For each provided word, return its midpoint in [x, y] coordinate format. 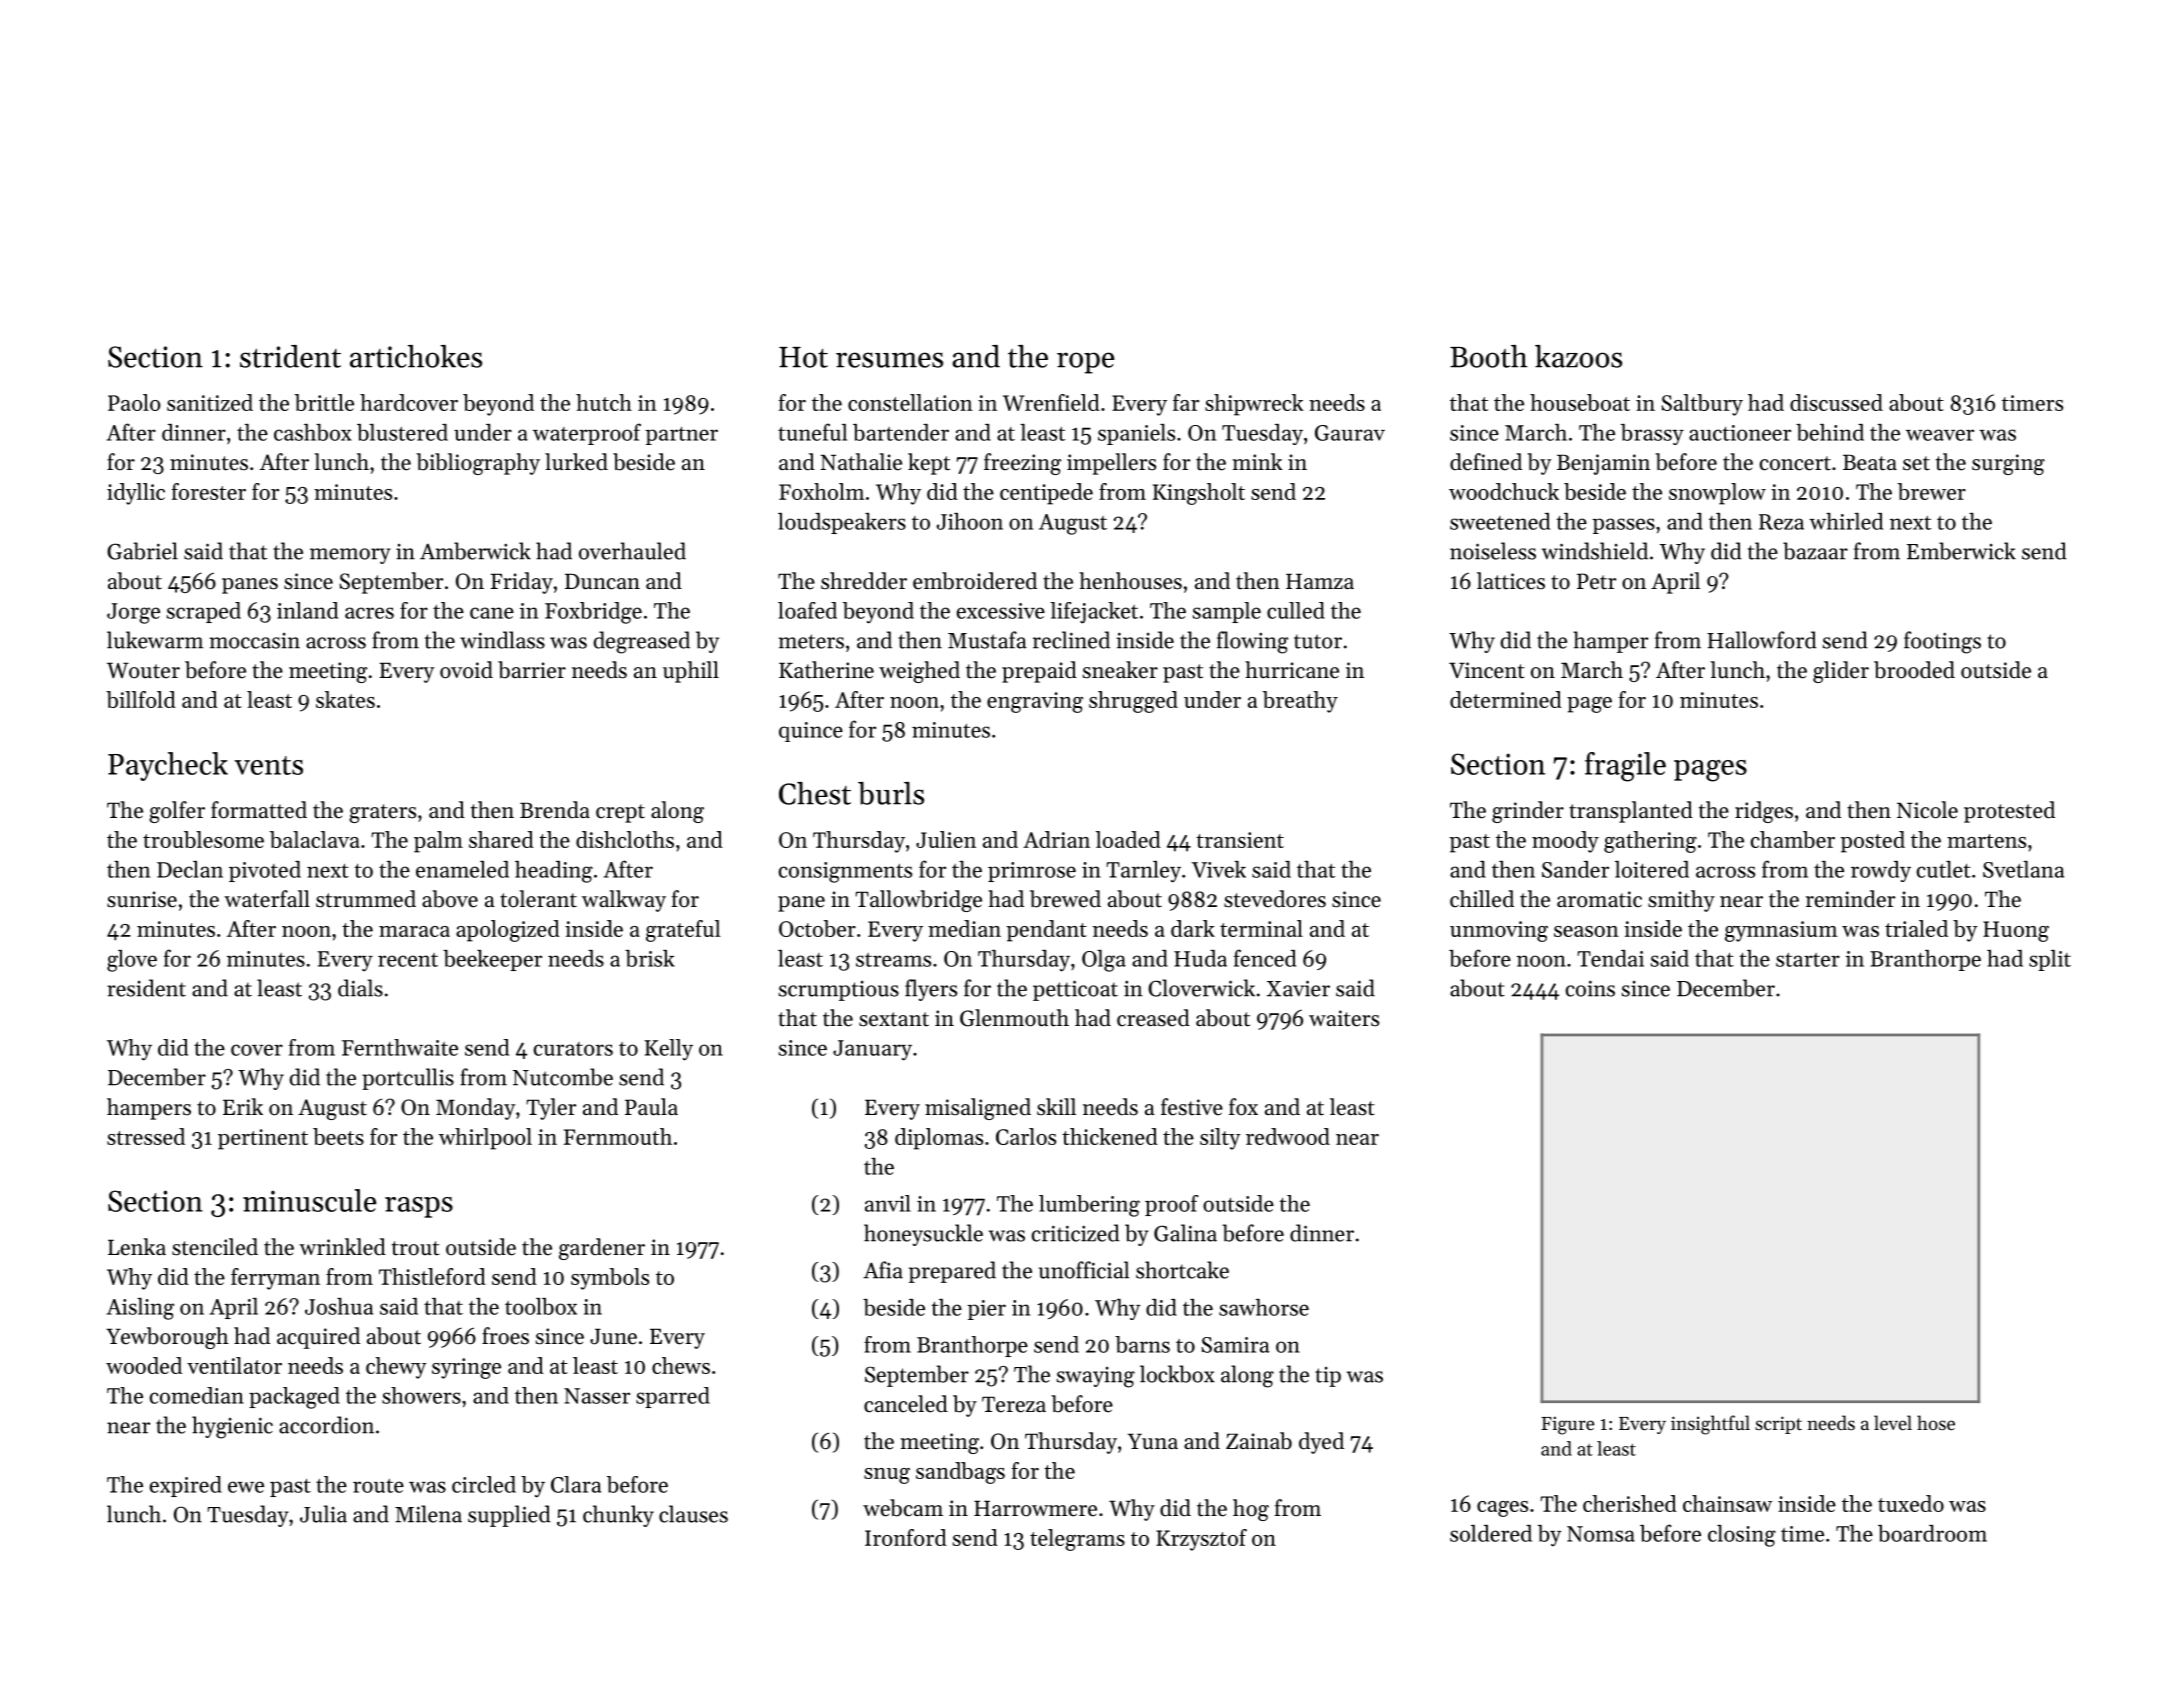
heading [554, 872]
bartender [901, 432]
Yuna [1153, 1441]
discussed [1836, 402]
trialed [1916, 928]
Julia [323, 1514]
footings [1942, 642]
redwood [1288, 1136]
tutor [1318, 641]
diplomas [939, 1139]
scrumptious [839, 991]
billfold [141, 699]
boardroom [1932, 1533]
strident [290, 356]
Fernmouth [618, 1136]
